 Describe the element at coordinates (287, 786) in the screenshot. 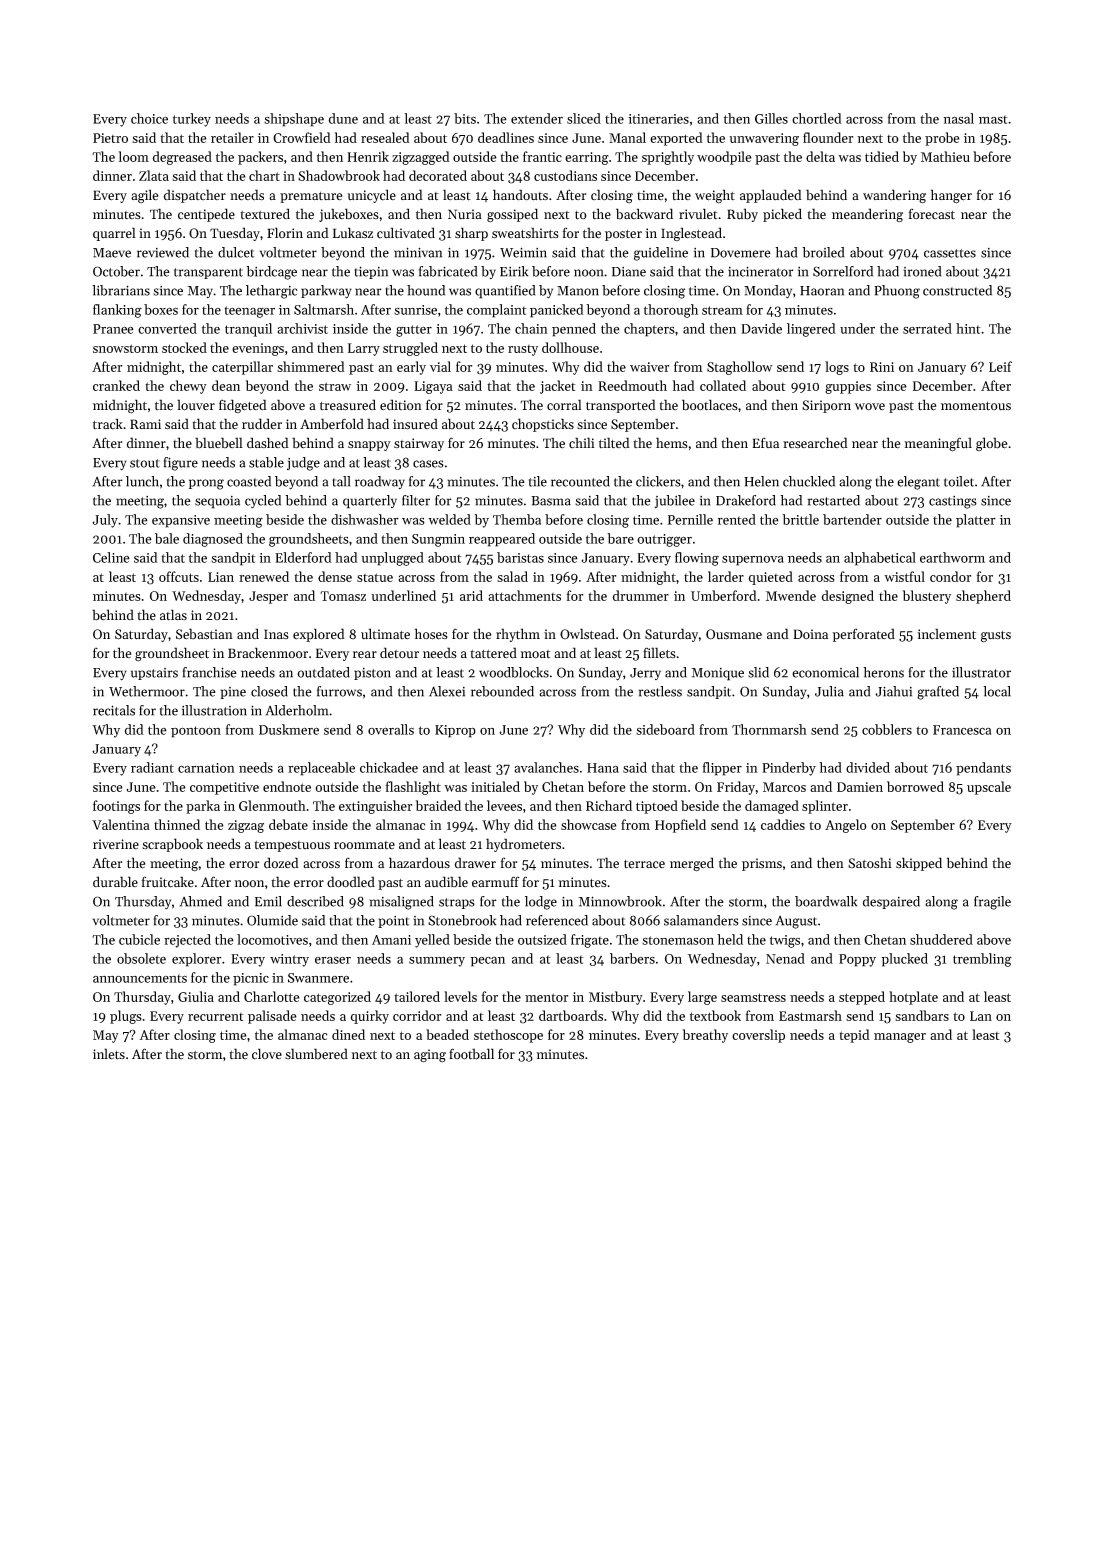

I see `endnote` at that location.
